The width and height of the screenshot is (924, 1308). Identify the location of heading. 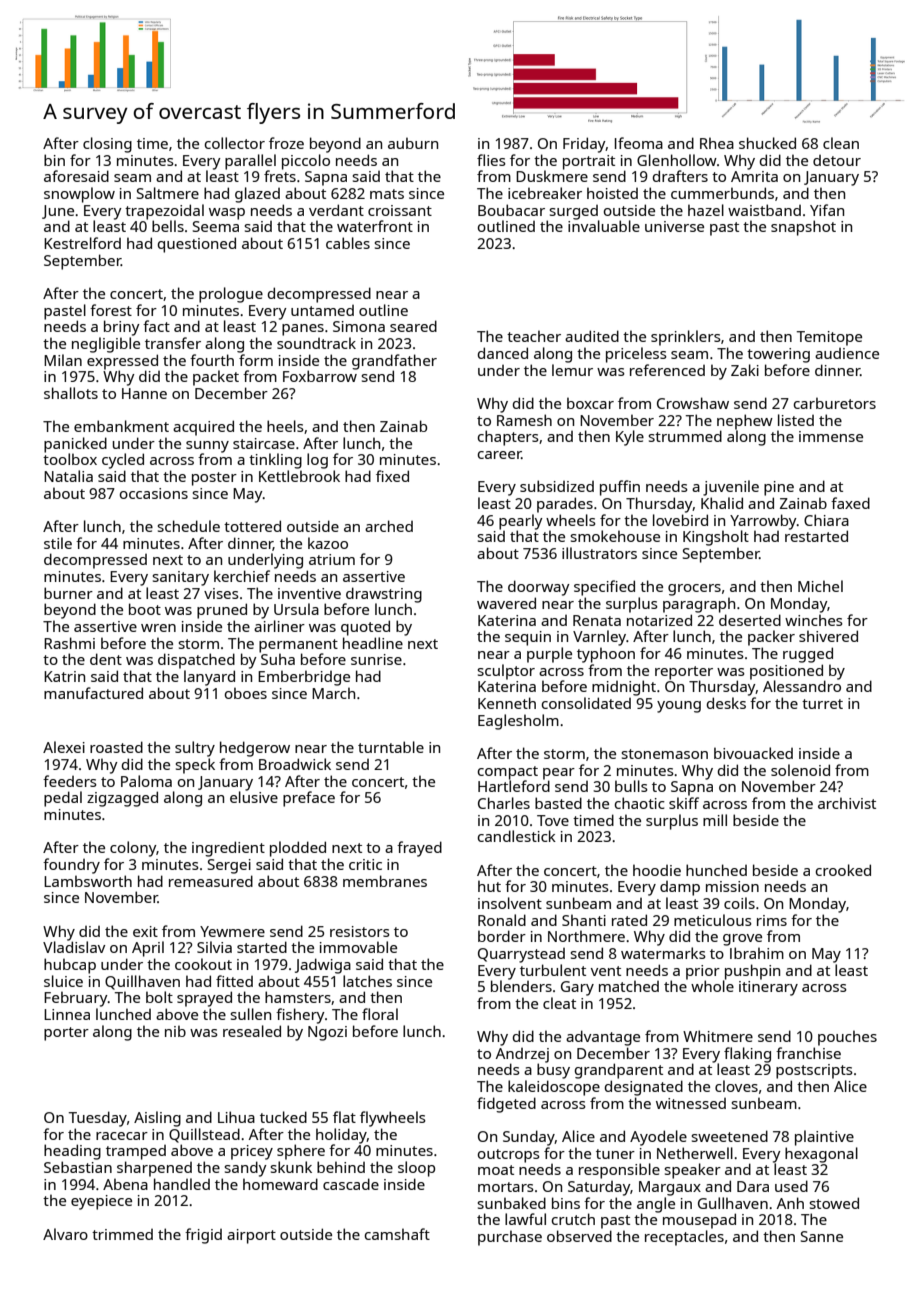
(72, 1152).
